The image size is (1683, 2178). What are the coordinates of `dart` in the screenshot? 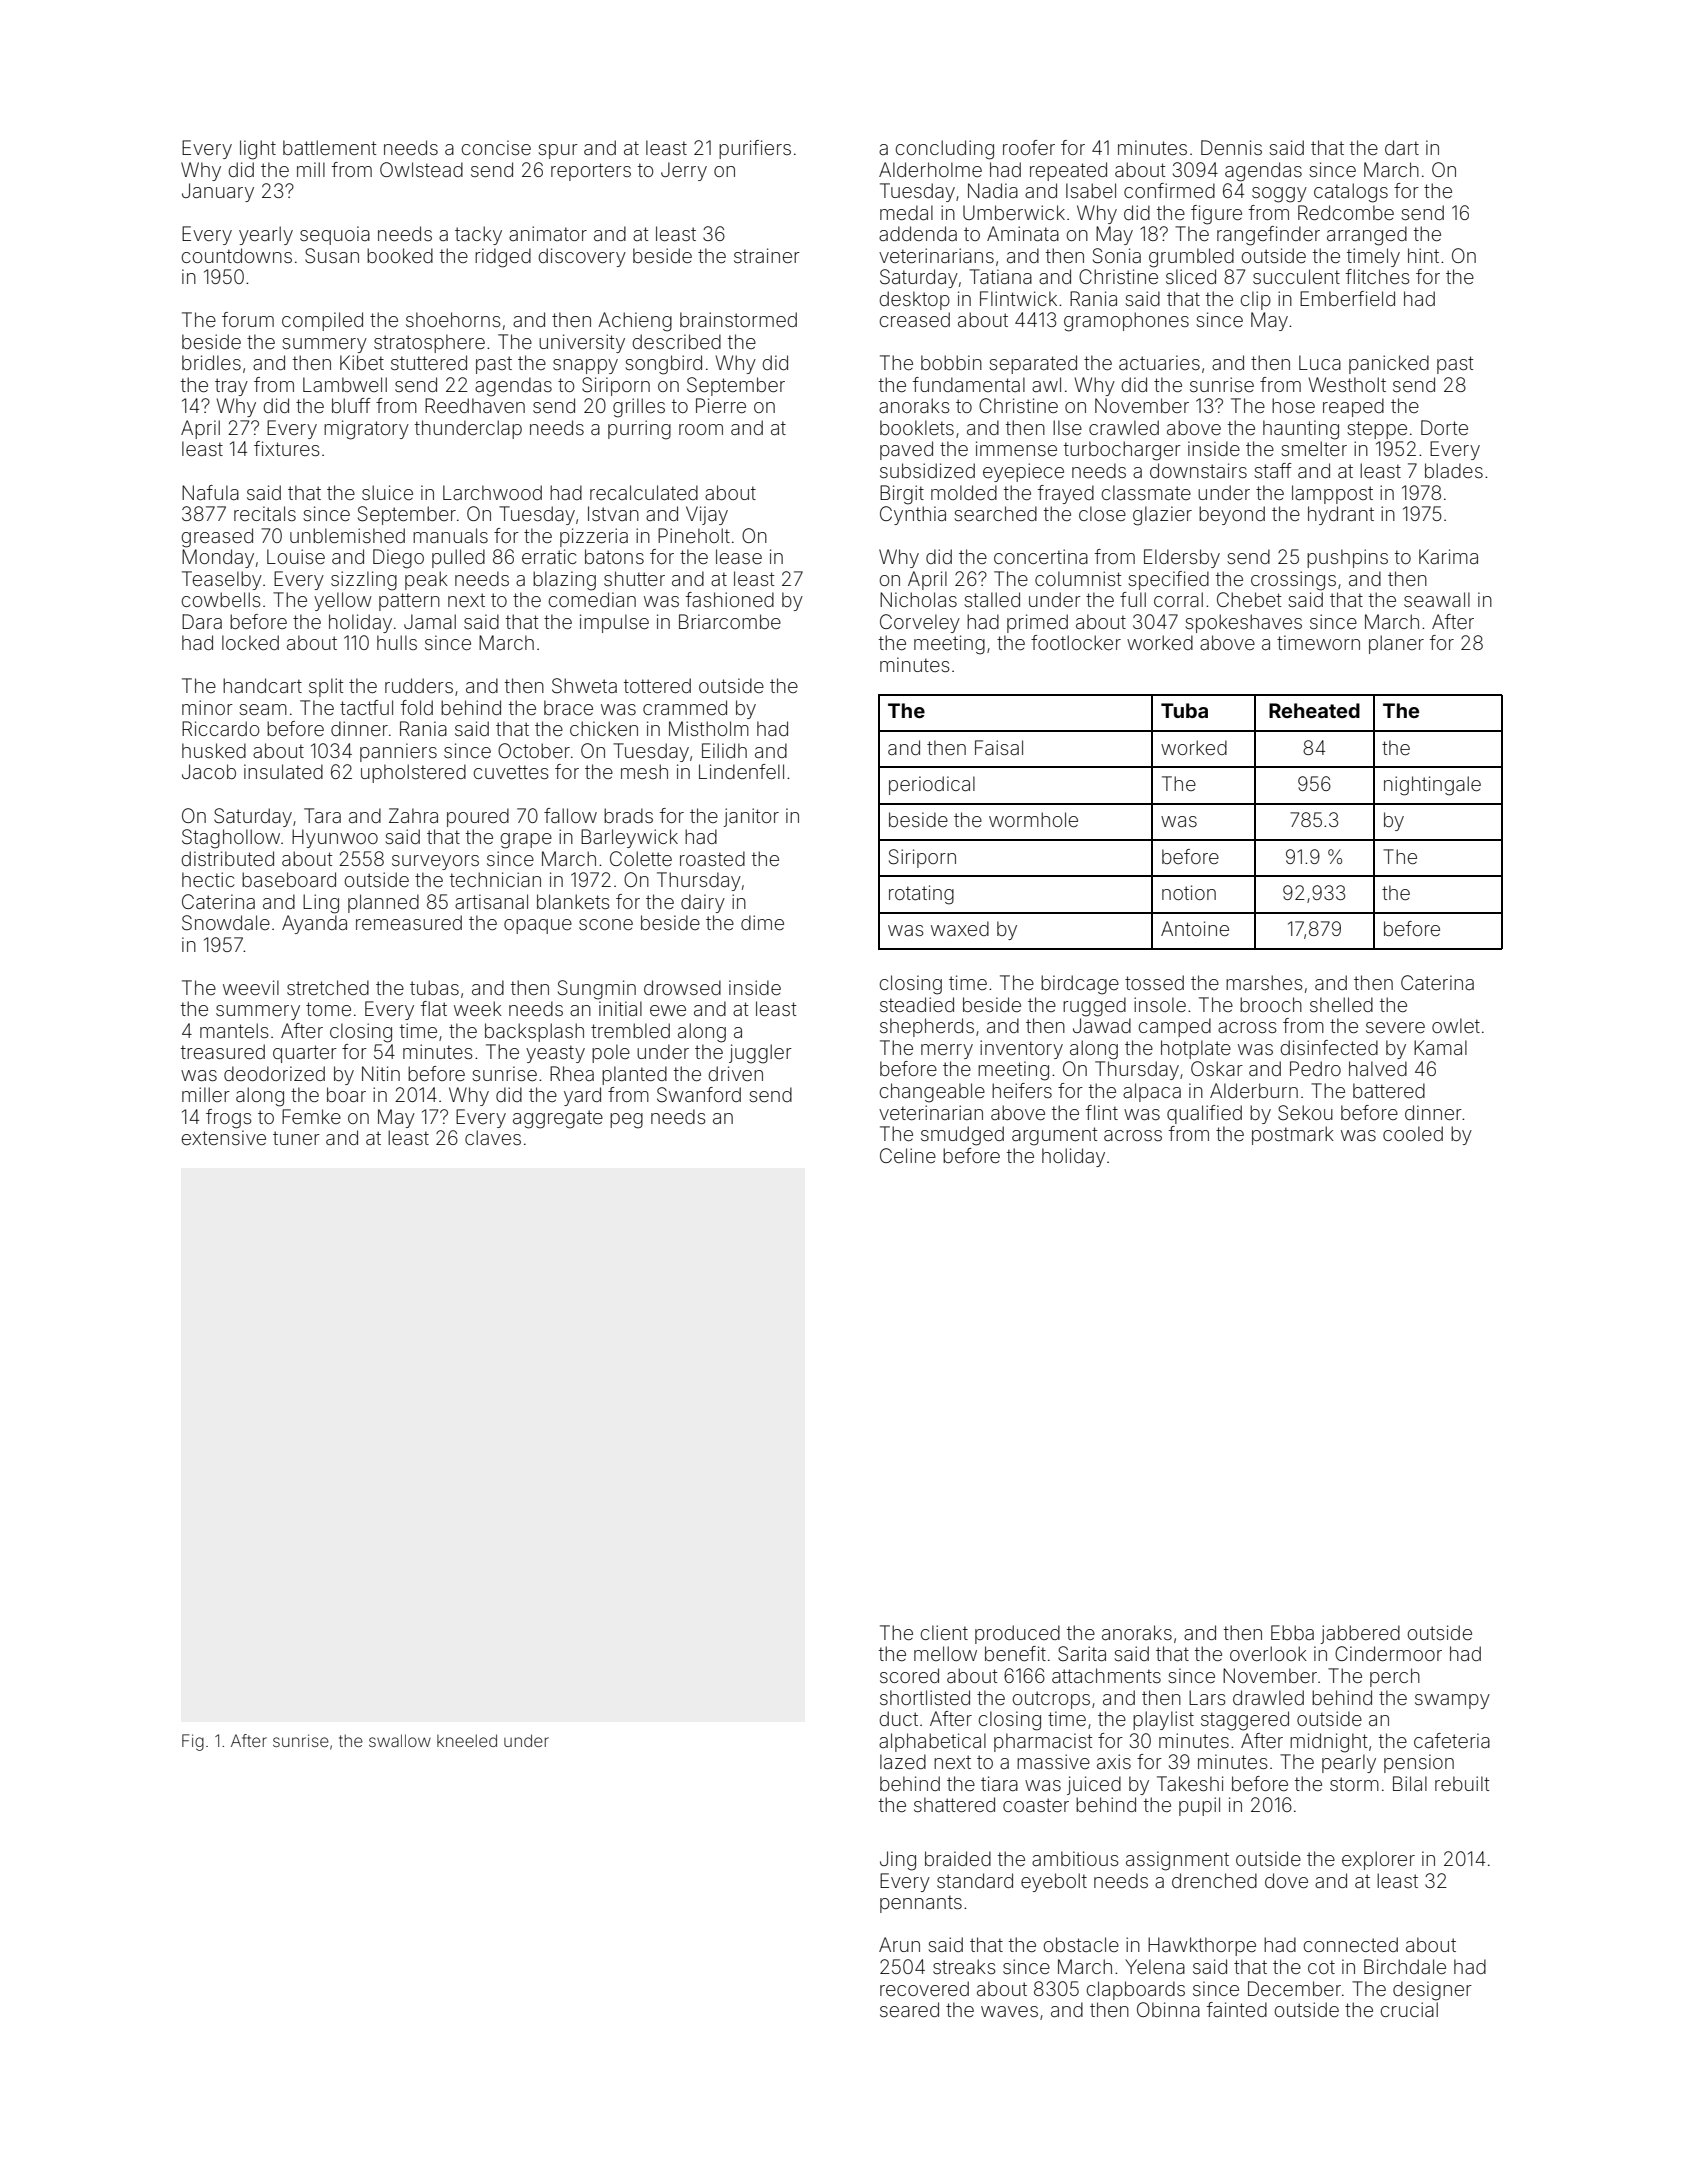 It's located at (1402, 147).
